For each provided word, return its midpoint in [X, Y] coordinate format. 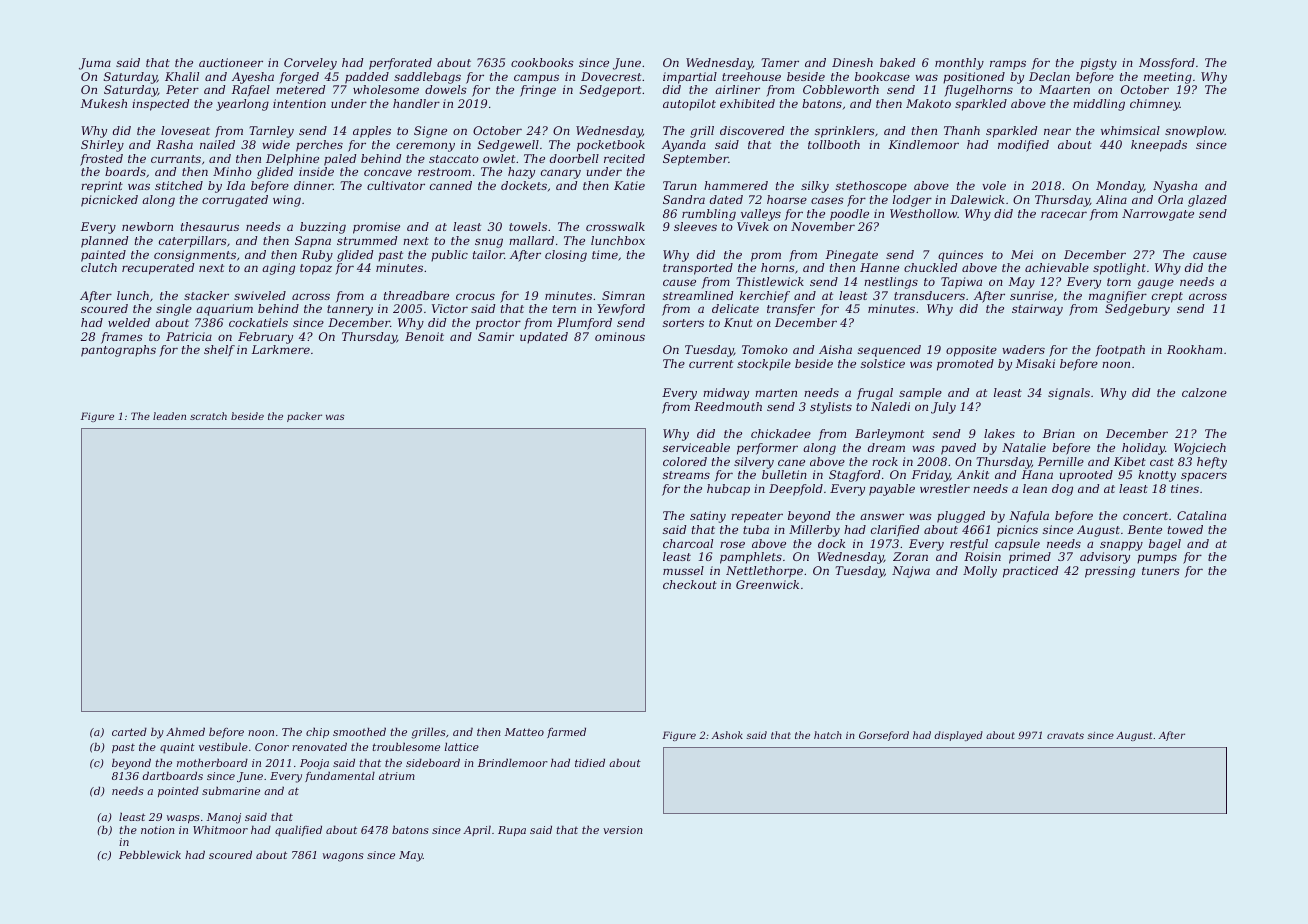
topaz [316, 269]
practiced [1030, 572]
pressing [1110, 572]
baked [897, 62]
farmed [566, 732]
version [622, 830]
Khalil [182, 76]
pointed [178, 791]
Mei [1022, 254]
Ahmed [185, 731]
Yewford [621, 310]
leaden [169, 416]
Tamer [780, 62]
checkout [690, 584]
